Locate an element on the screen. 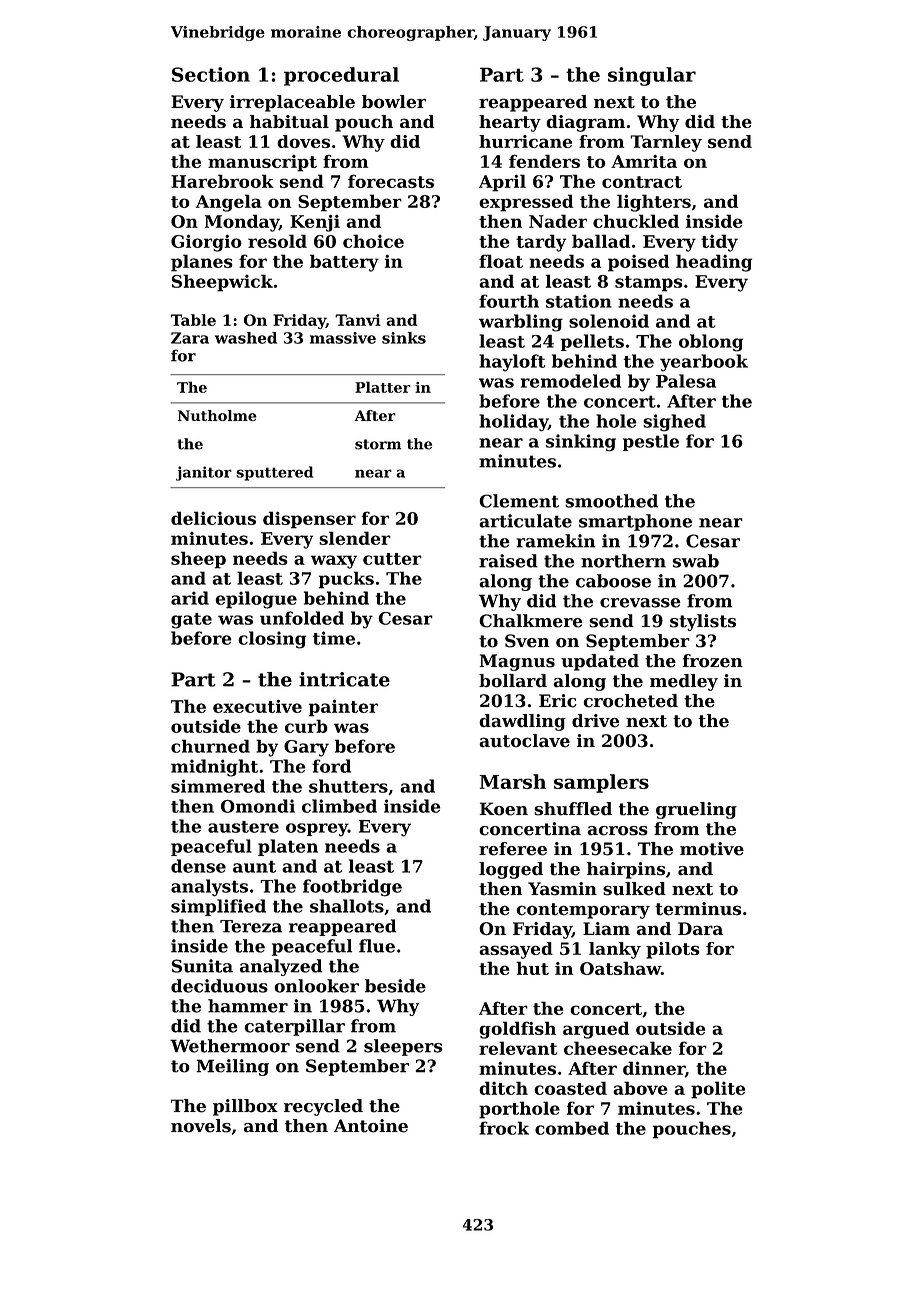 This screenshot has height=1311, width=924. planes is located at coordinates (202, 263).
